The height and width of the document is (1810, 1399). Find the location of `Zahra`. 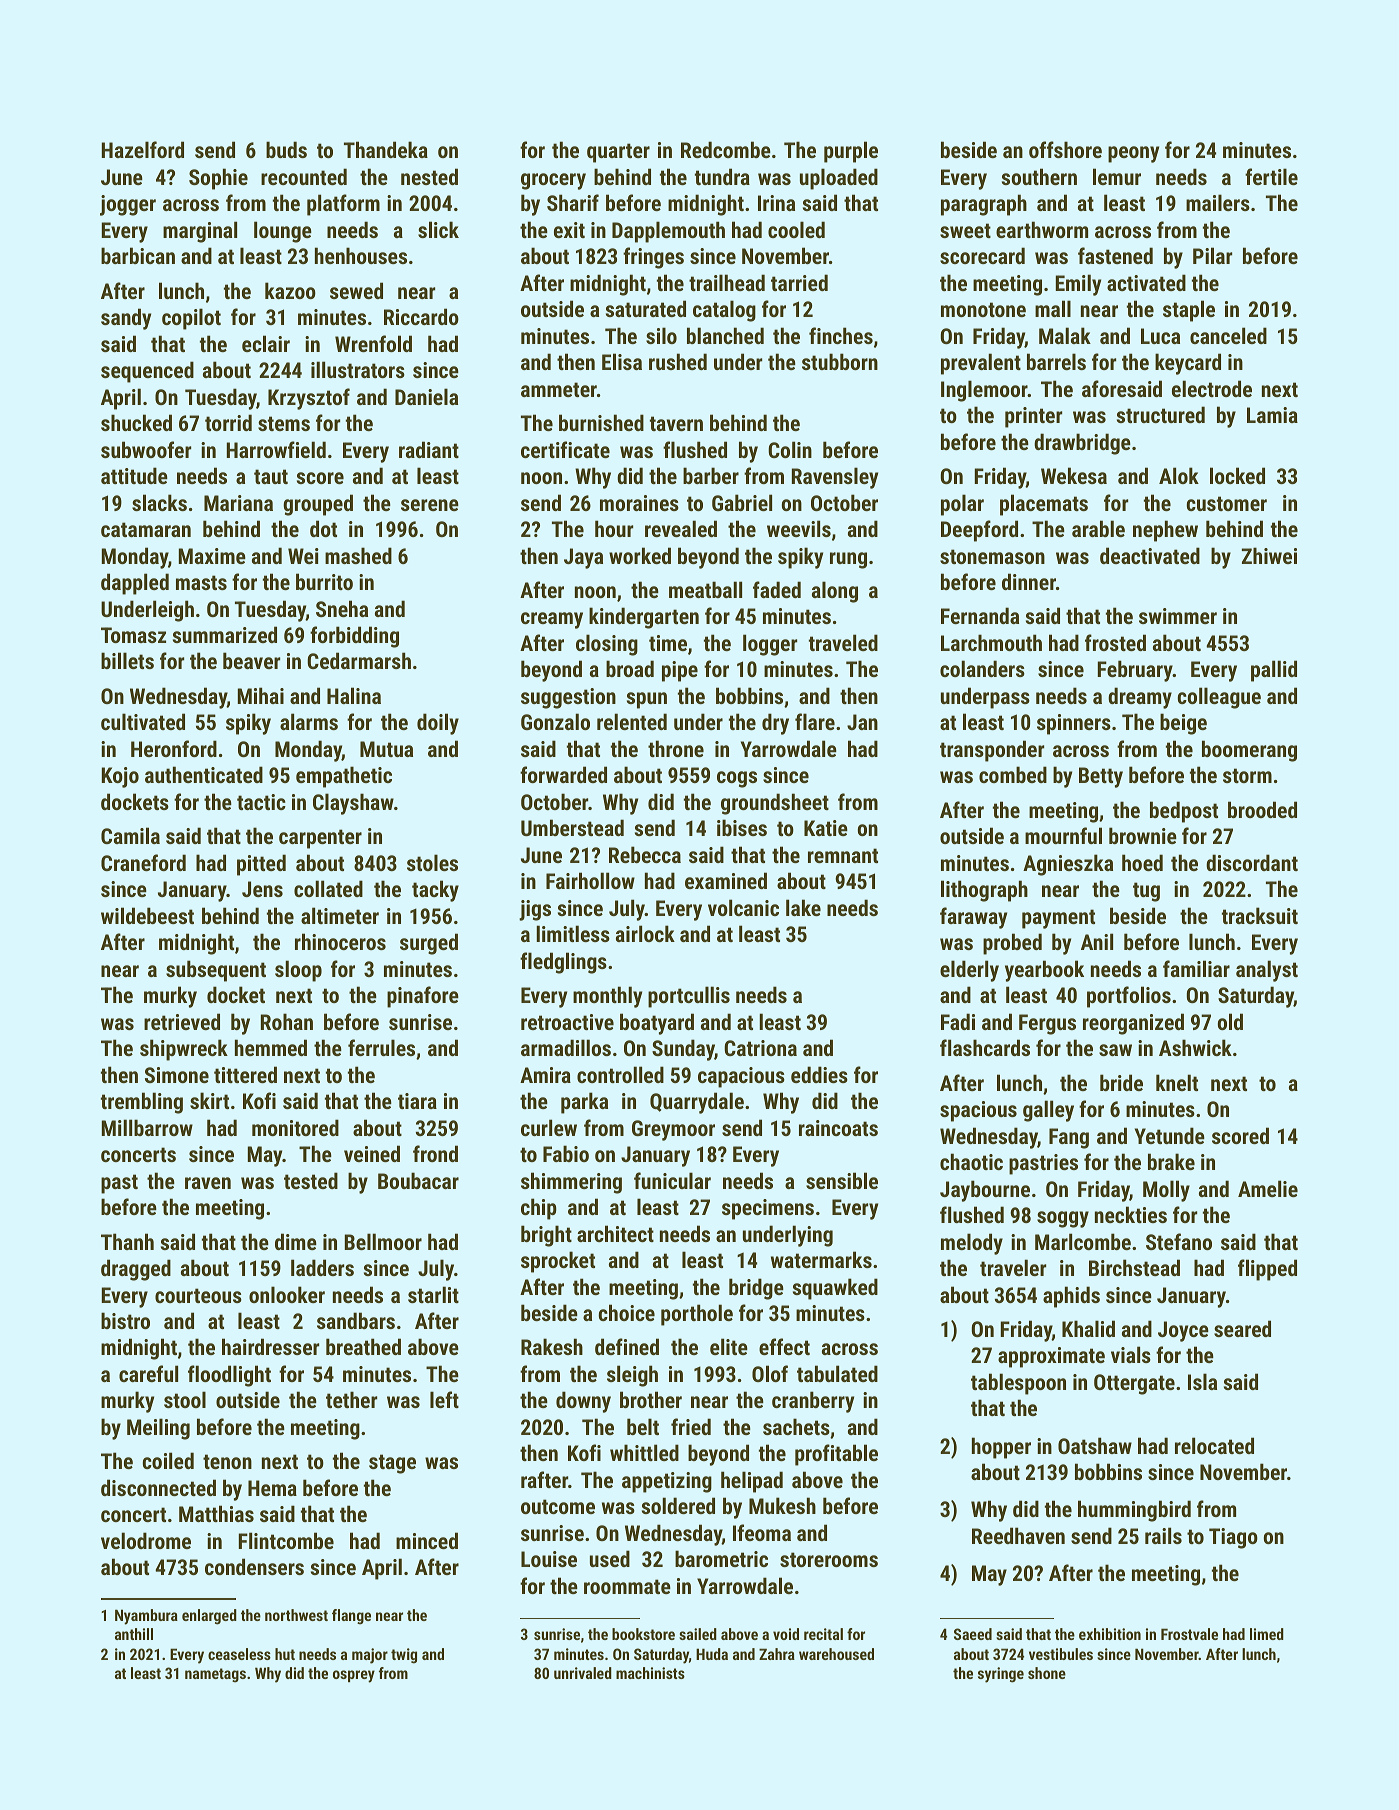

Zahra is located at coordinates (777, 1654).
